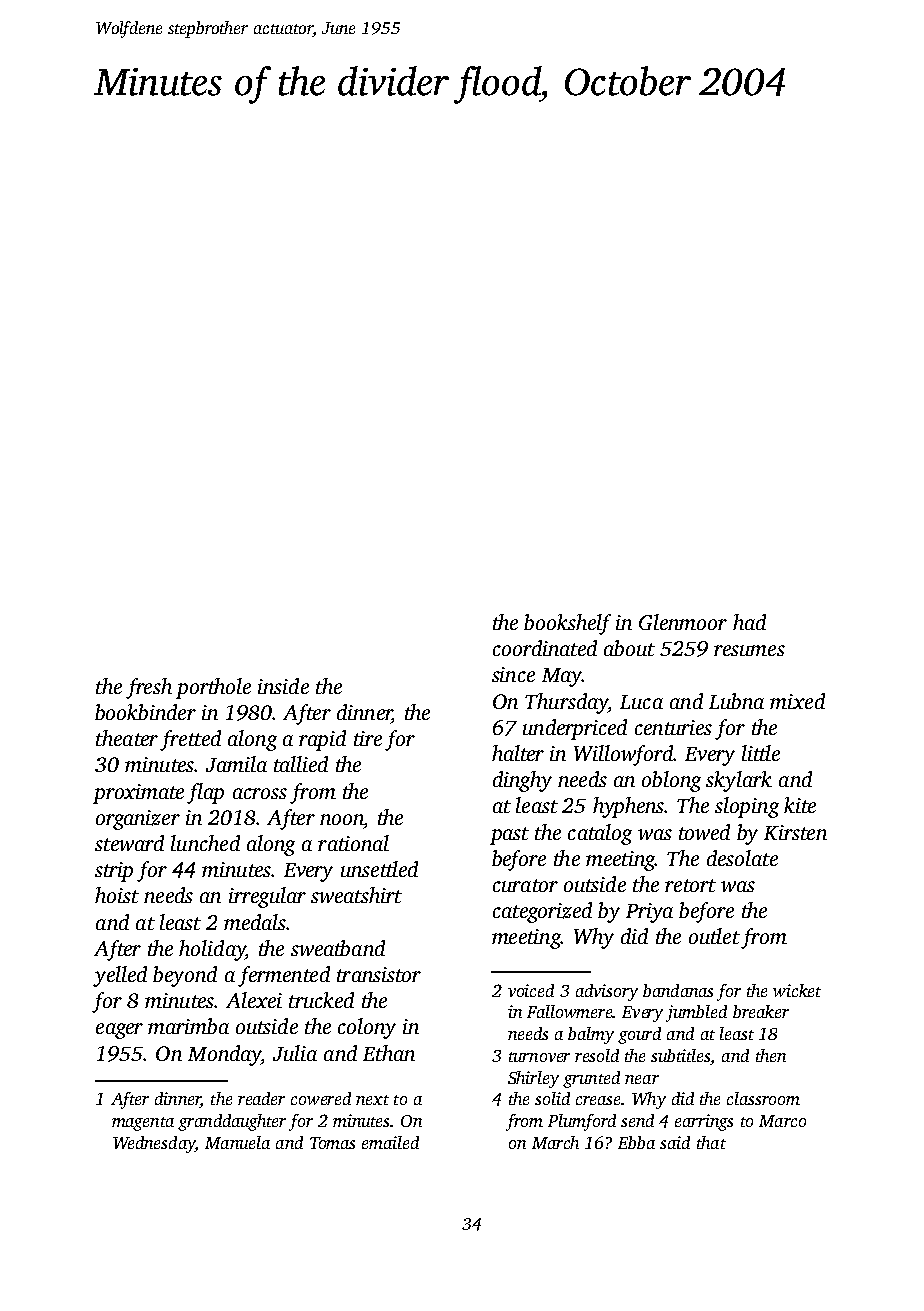  What do you see at coordinates (260, 793) in the document?
I see `across` at bounding box center [260, 793].
